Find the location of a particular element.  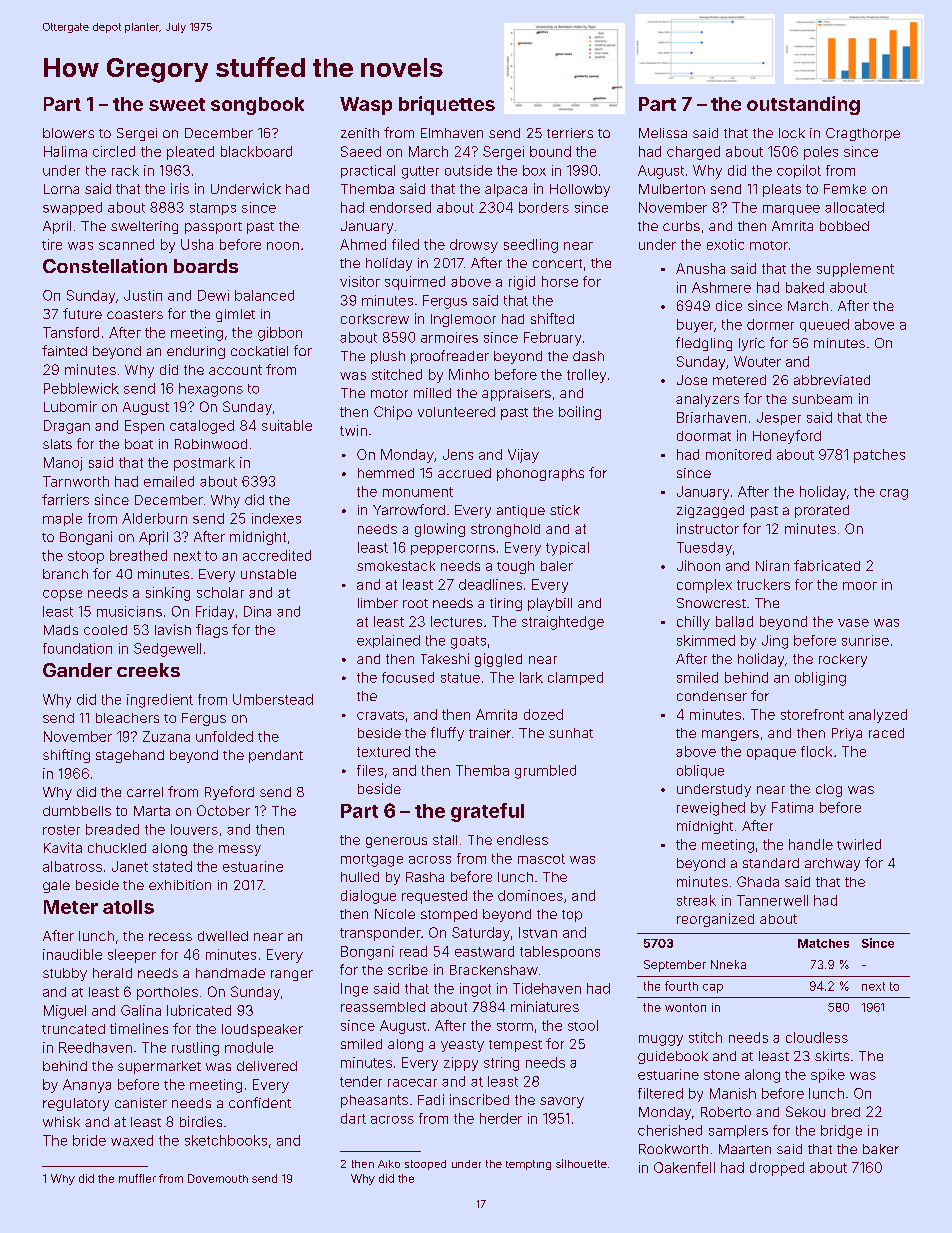

songbook is located at coordinates (257, 106).
